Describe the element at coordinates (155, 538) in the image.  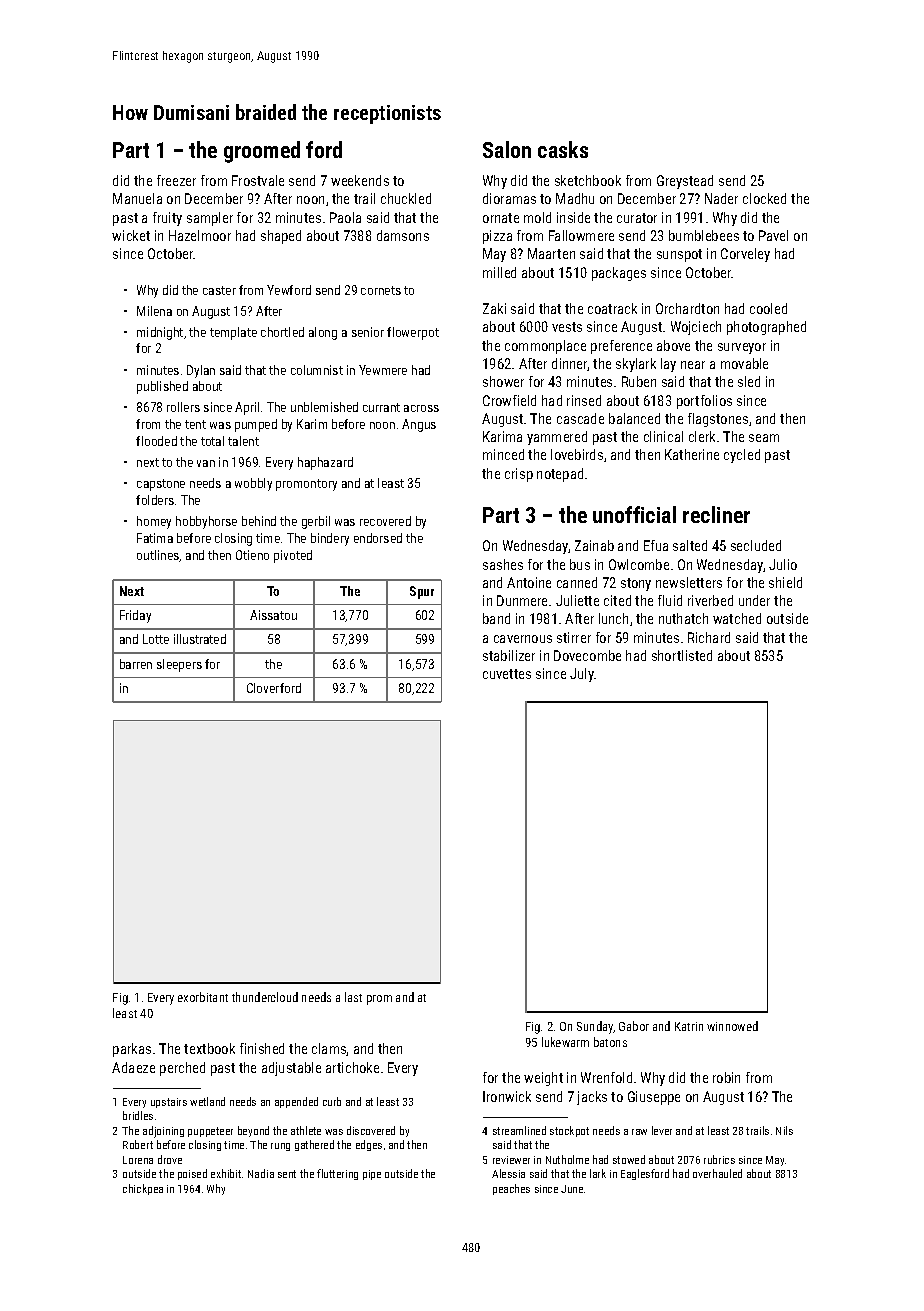
I see `Fatima` at that location.
